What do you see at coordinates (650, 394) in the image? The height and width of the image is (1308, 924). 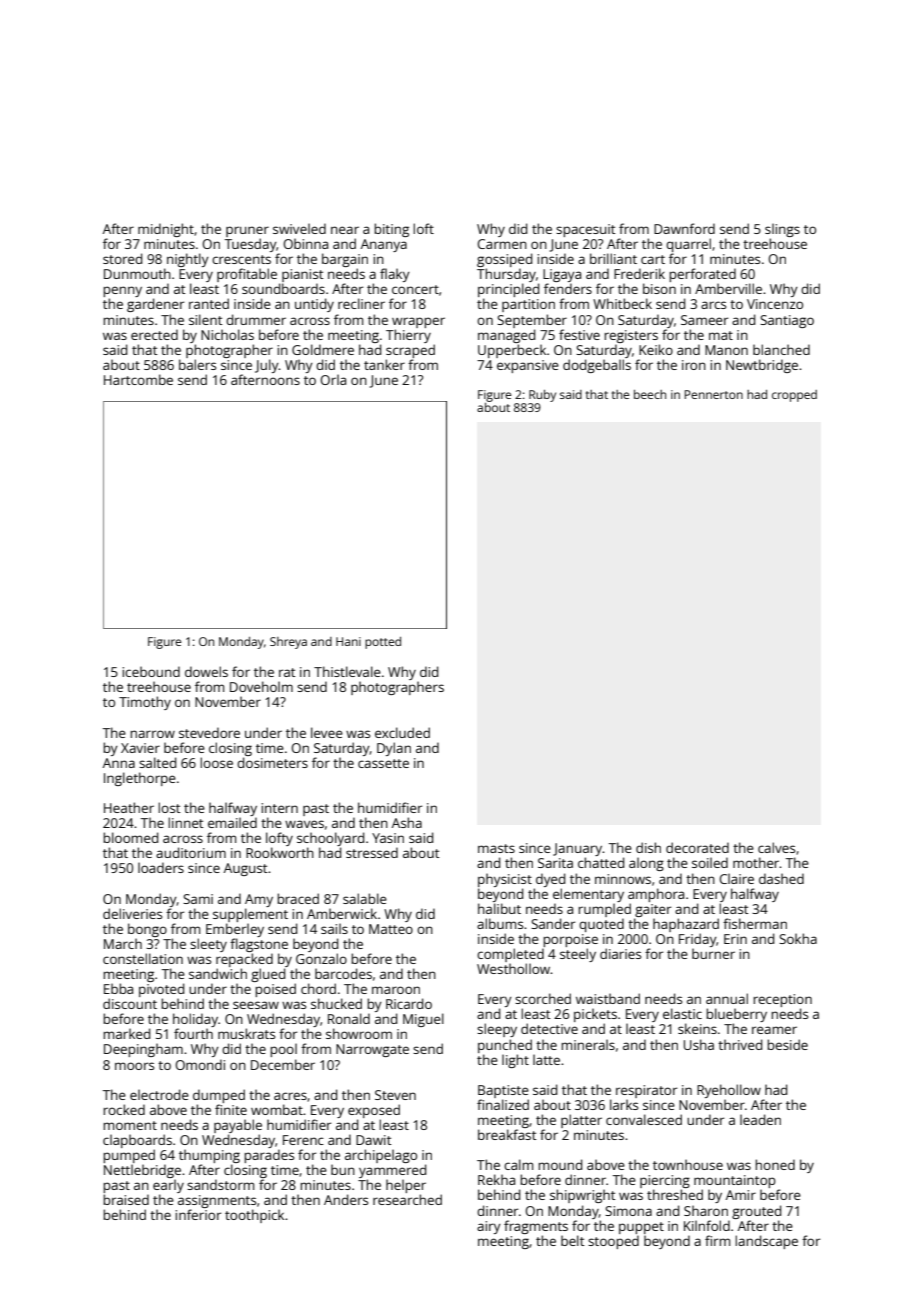 I see `beech` at bounding box center [650, 394].
